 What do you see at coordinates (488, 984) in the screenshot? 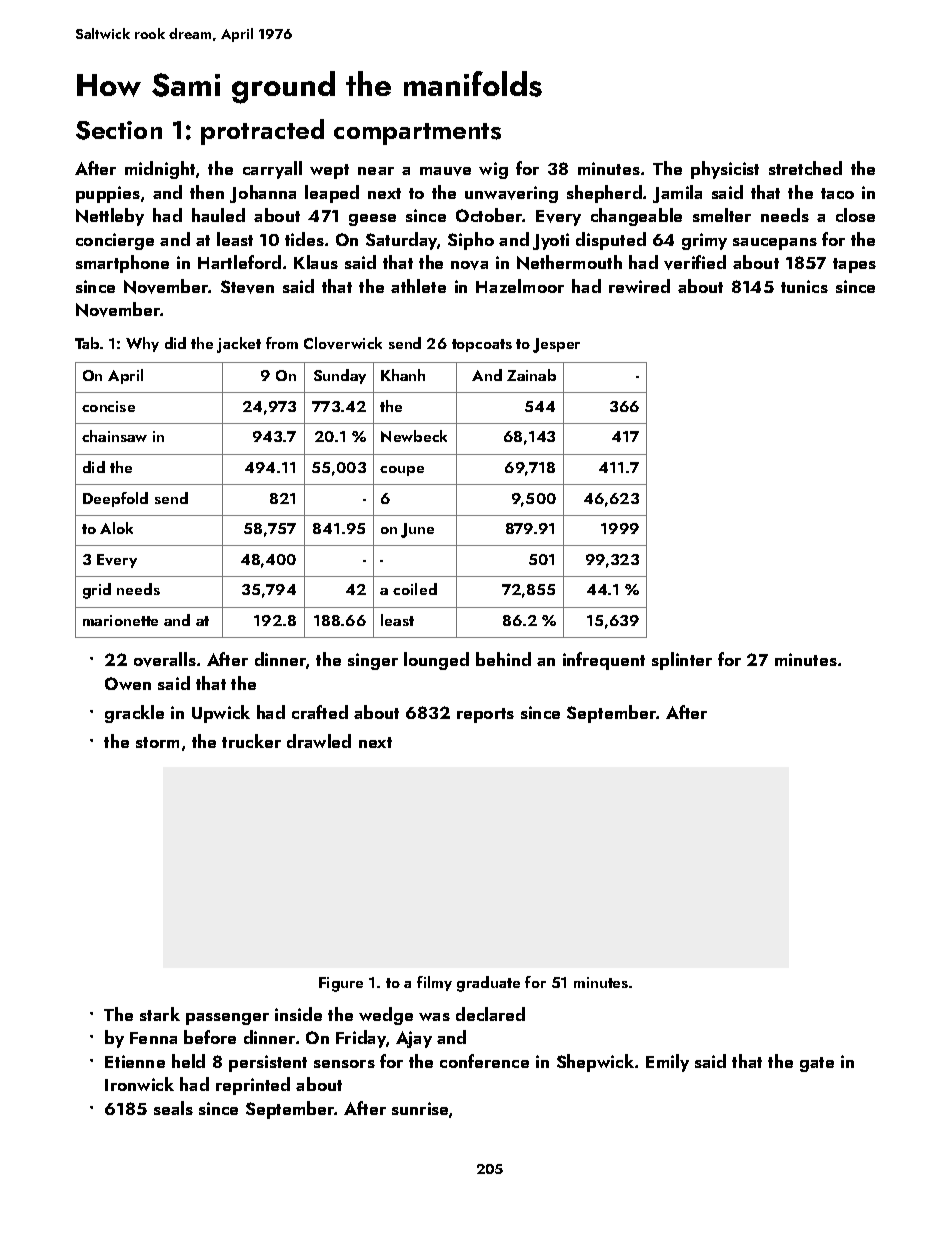
I see `graduate` at bounding box center [488, 984].
